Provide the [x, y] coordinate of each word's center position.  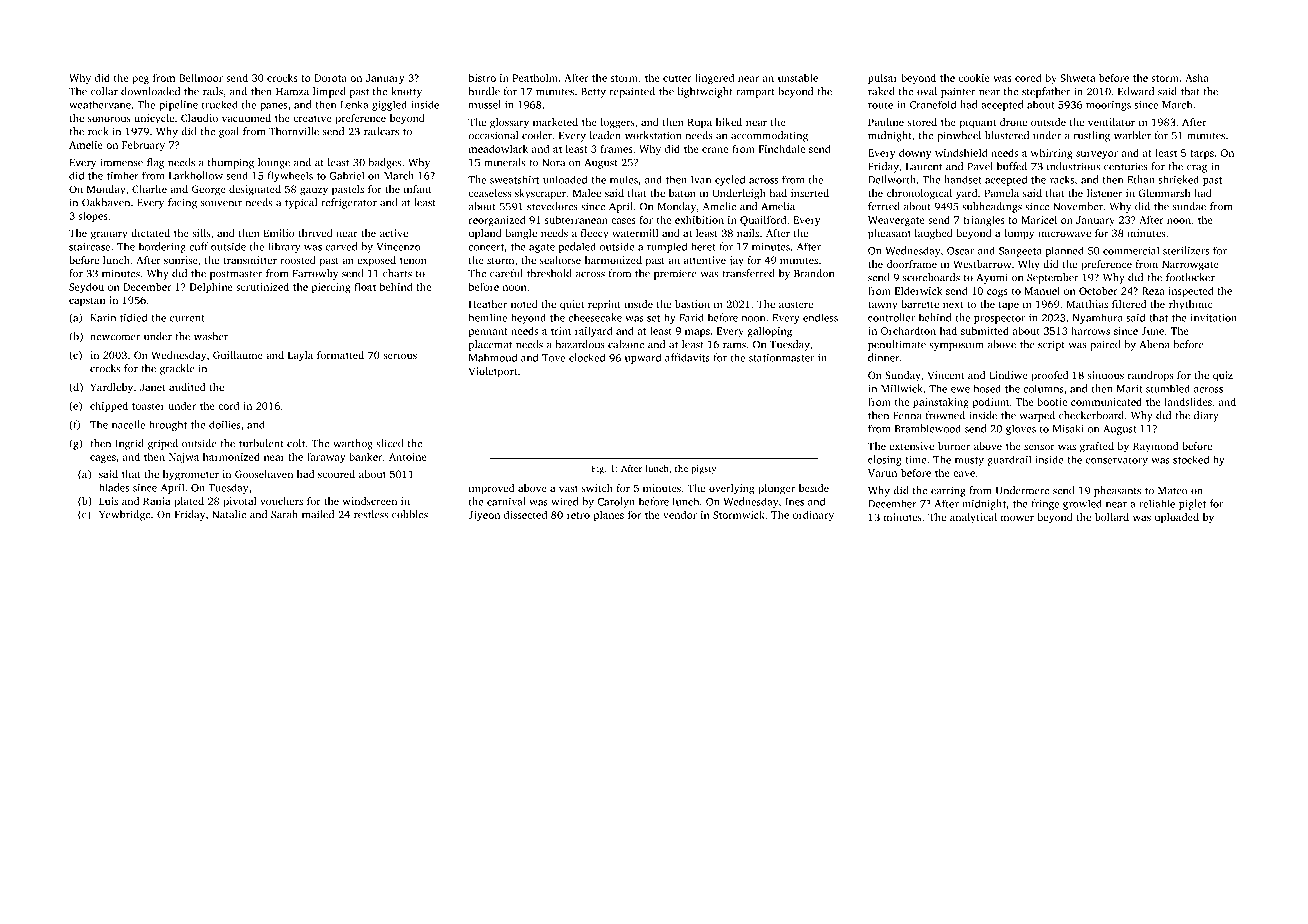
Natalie [229, 514]
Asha [1197, 77]
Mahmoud [493, 357]
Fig [598, 469]
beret [703, 246]
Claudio [199, 118]
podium [991, 403]
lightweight [705, 92]
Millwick [902, 388]
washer [211, 336]
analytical [973, 518]
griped [163, 444]
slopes [93, 216]
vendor [680, 515]
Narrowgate [1190, 265]
